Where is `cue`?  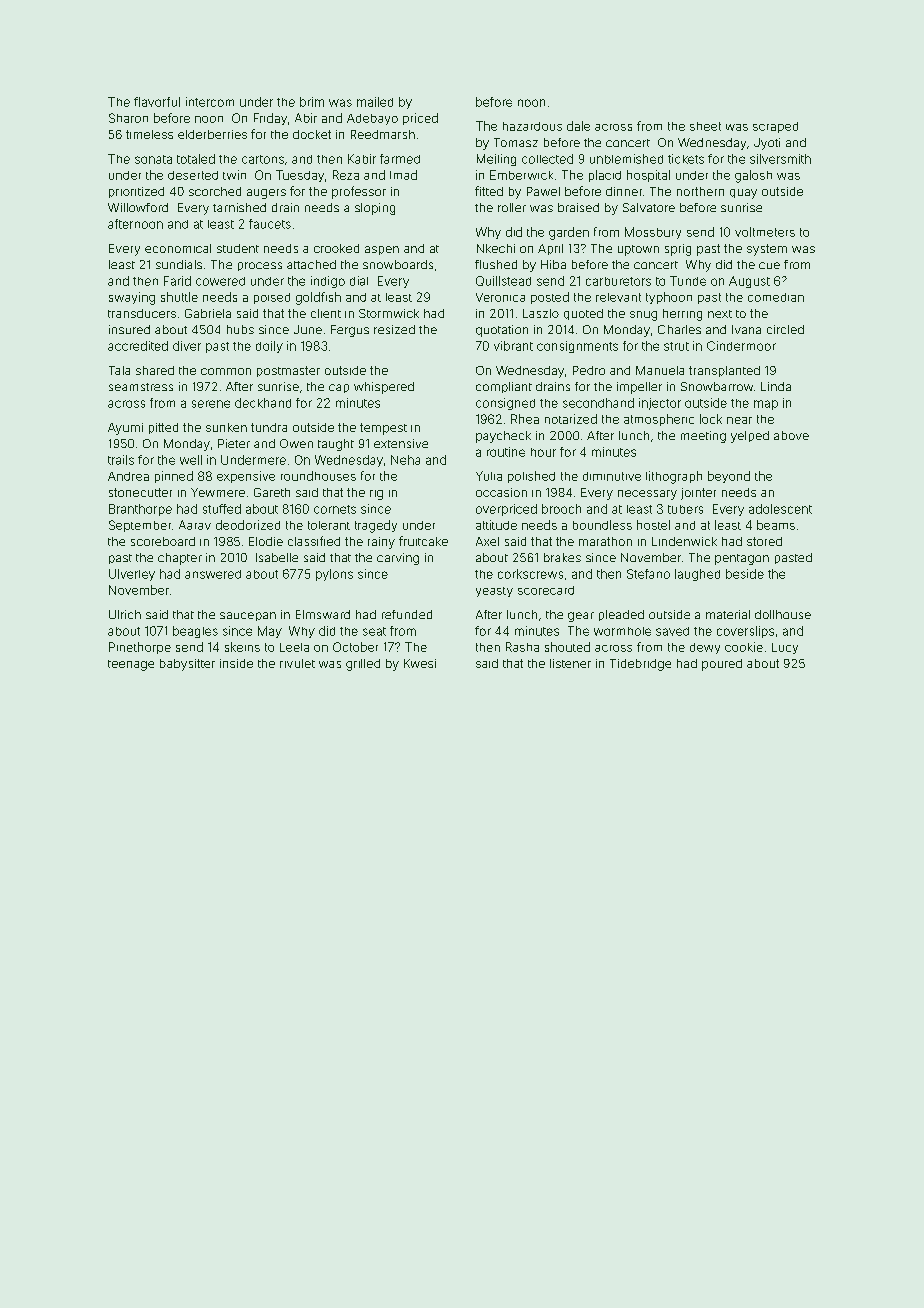 cue is located at coordinates (769, 265).
